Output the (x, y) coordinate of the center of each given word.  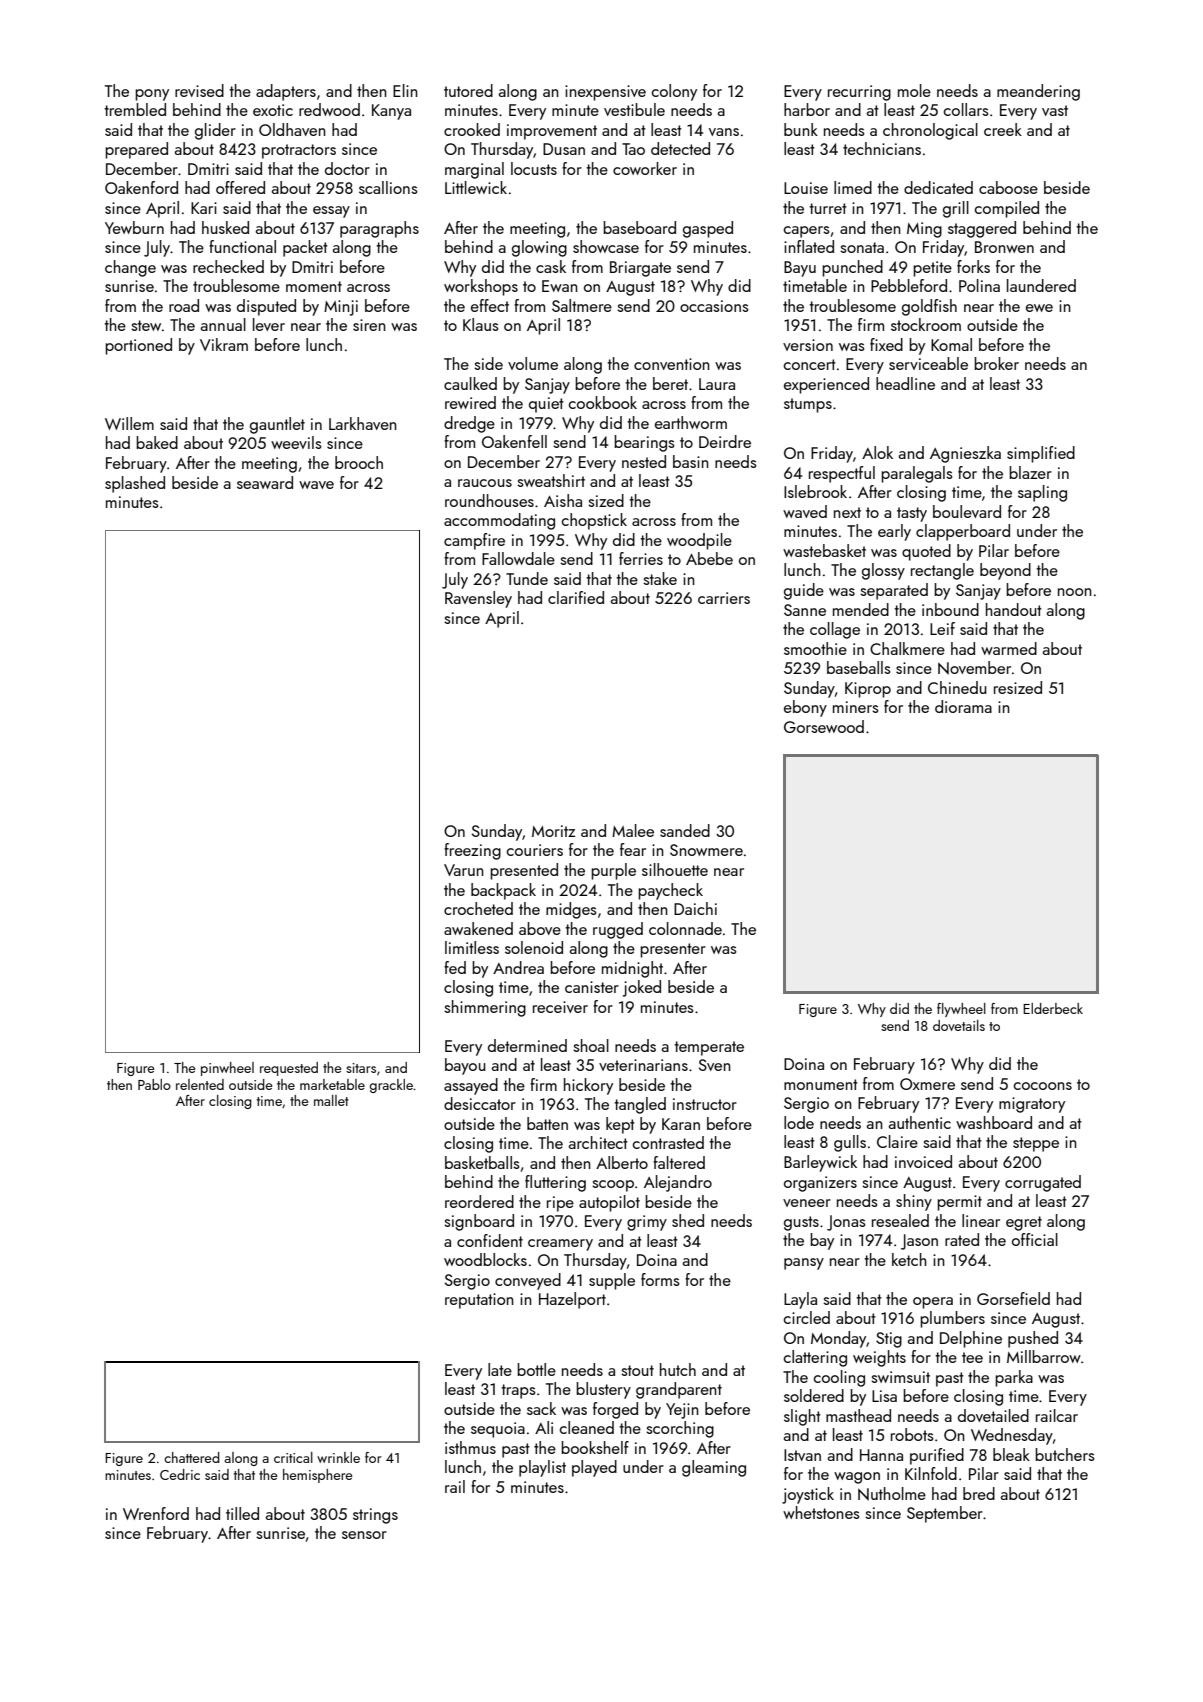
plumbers (952, 1319)
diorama (963, 706)
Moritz (553, 831)
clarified (576, 597)
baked (157, 442)
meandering (1038, 92)
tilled (242, 1513)
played (594, 1468)
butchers (1065, 1454)
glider (215, 131)
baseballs (859, 667)
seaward (265, 482)
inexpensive (605, 93)
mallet (331, 1100)
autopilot (609, 1203)
